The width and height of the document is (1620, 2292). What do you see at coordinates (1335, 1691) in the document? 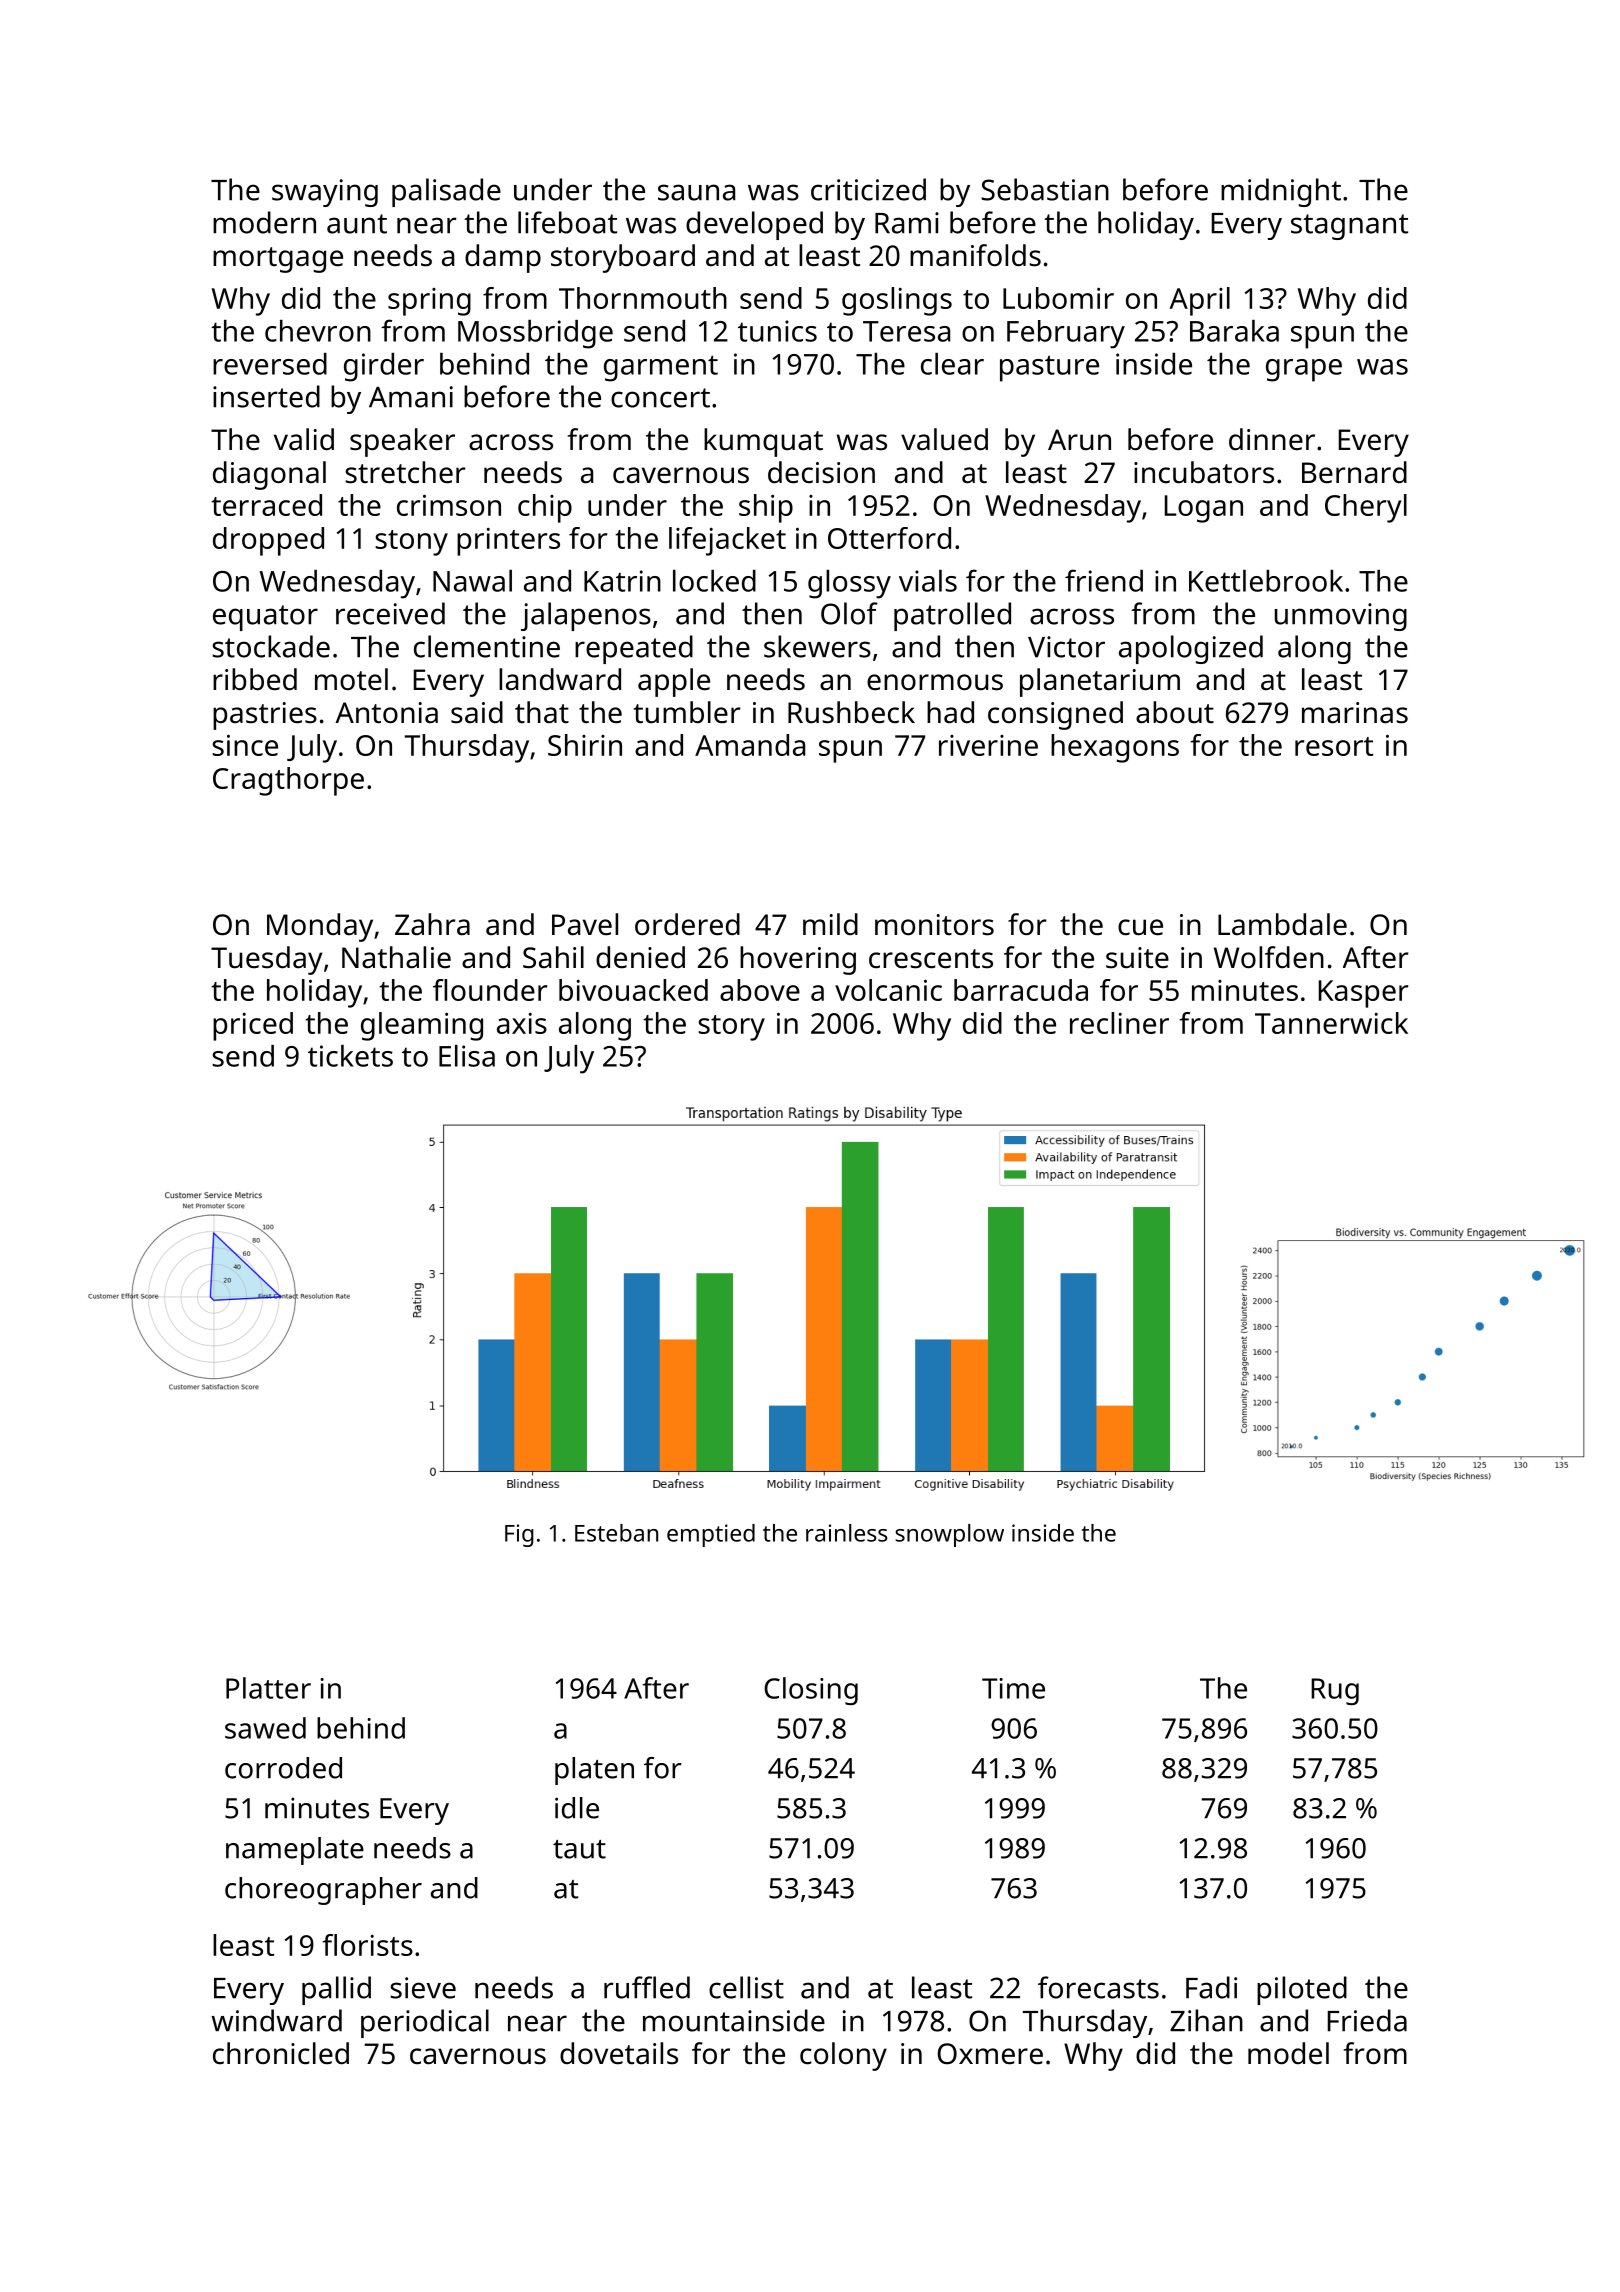
I see `Rug` at bounding box center [1335, 1691].
